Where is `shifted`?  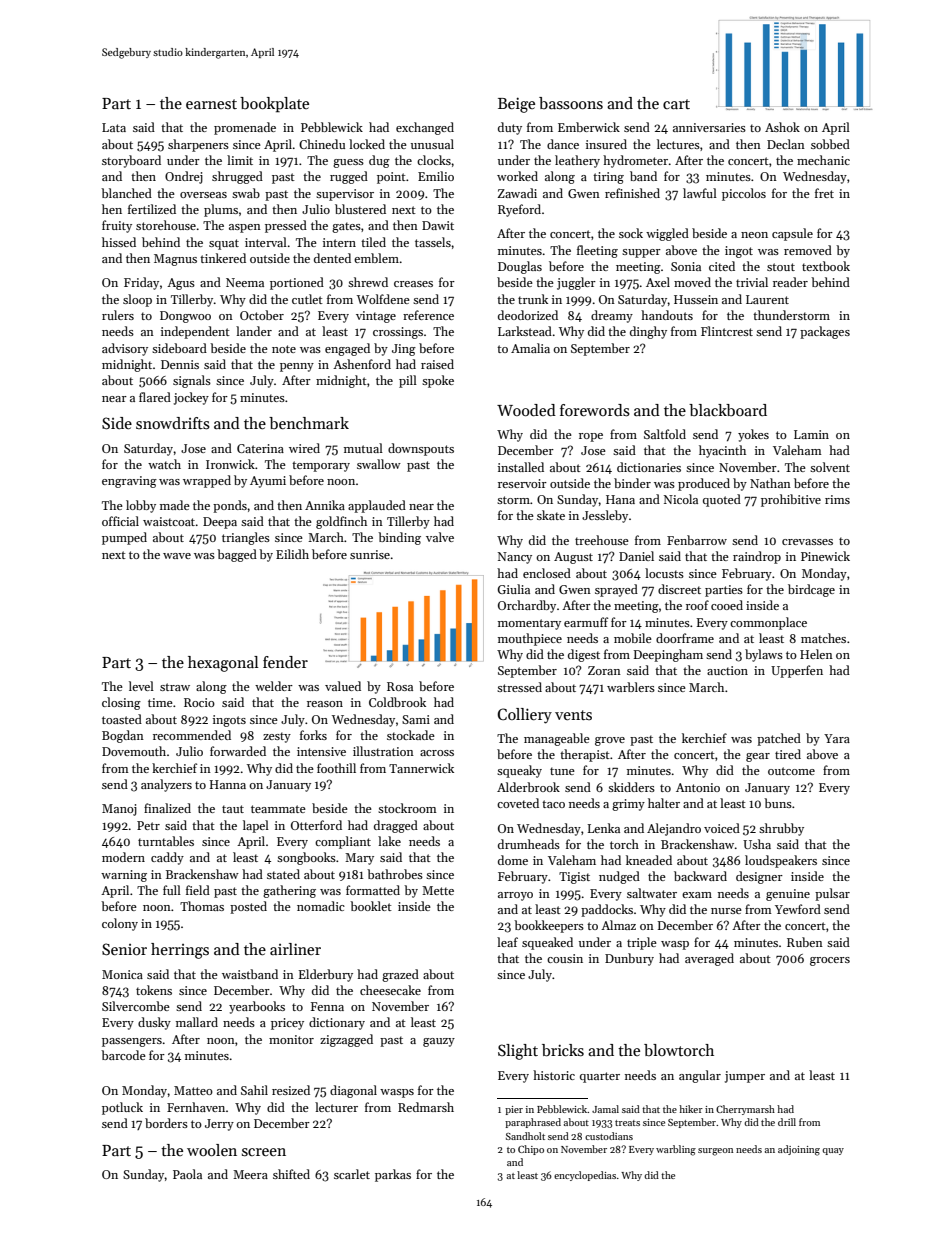 shifted is located at coordinates (291, 1174).
